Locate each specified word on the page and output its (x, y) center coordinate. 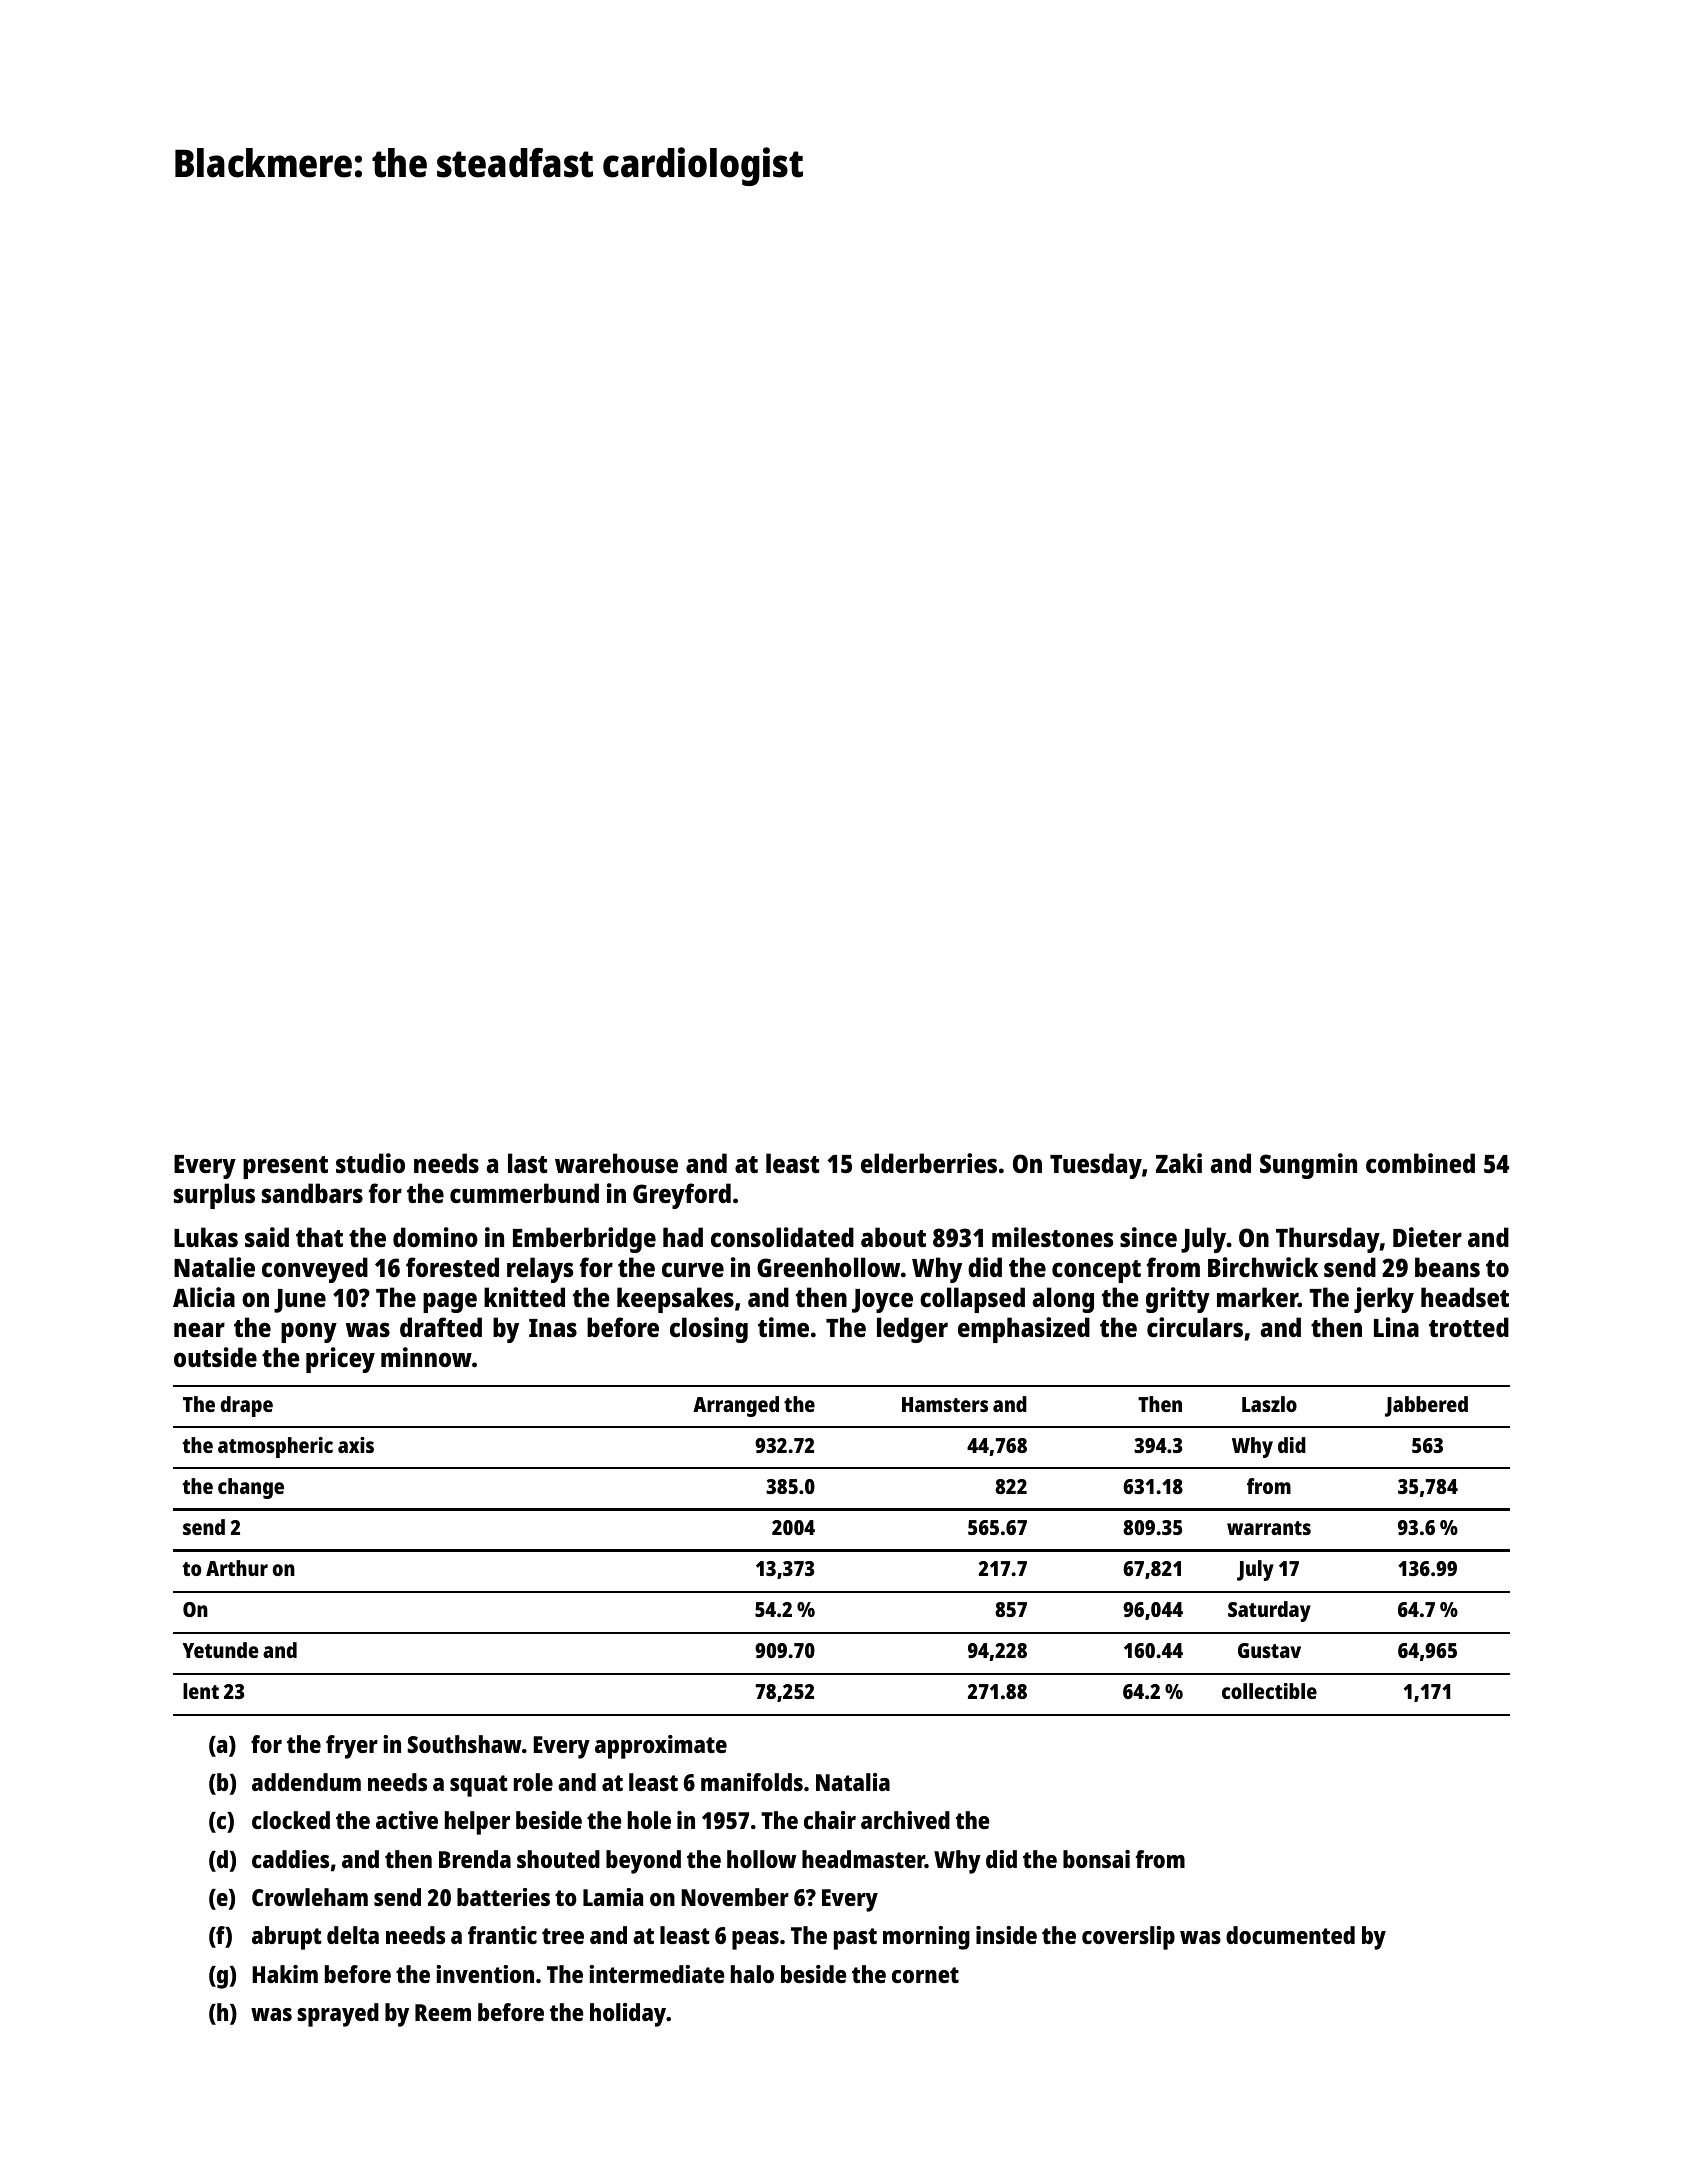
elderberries (929, 1163)
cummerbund (524, 1193)
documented (1290, 1935)
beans (1447, 1267)
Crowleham (310, 1897)
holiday (628, 2015)
